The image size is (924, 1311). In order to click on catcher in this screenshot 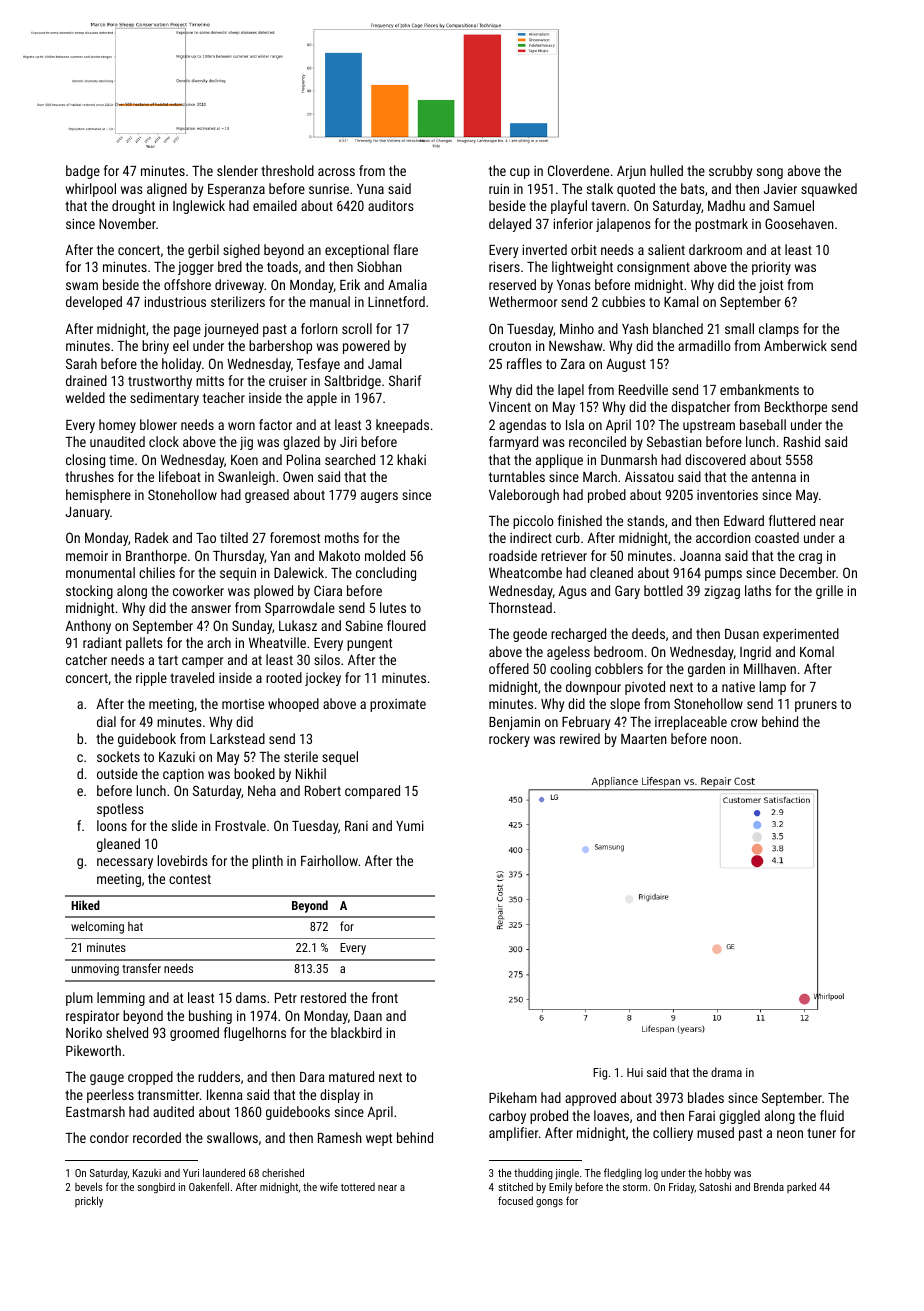, I will do `click(86, 659)`.
